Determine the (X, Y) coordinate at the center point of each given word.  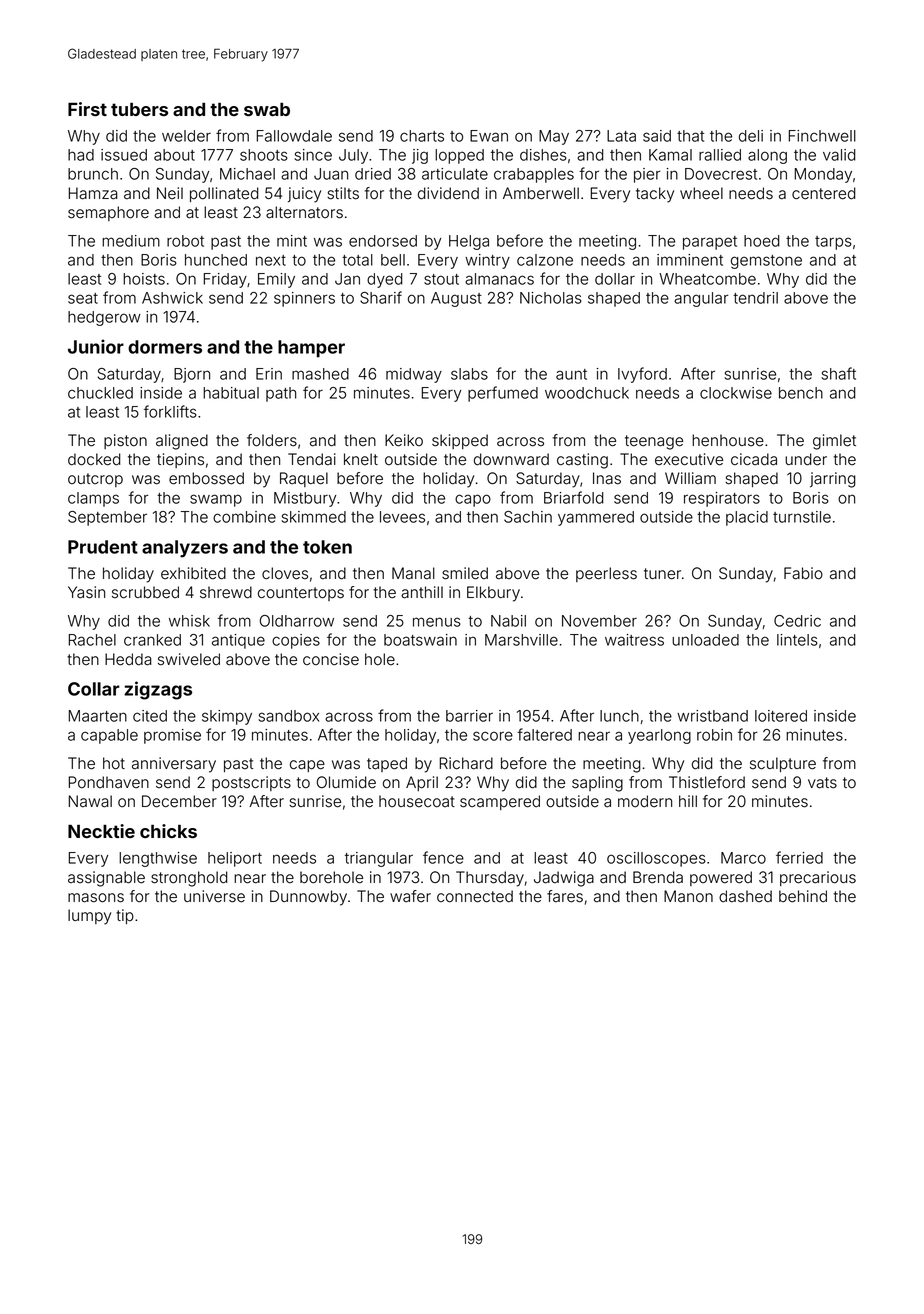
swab (267, 109)
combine (244, 517)
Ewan (489, 136)
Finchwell (822, 136)
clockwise (736, 393)
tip (125, 916)
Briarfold (574, 497)
